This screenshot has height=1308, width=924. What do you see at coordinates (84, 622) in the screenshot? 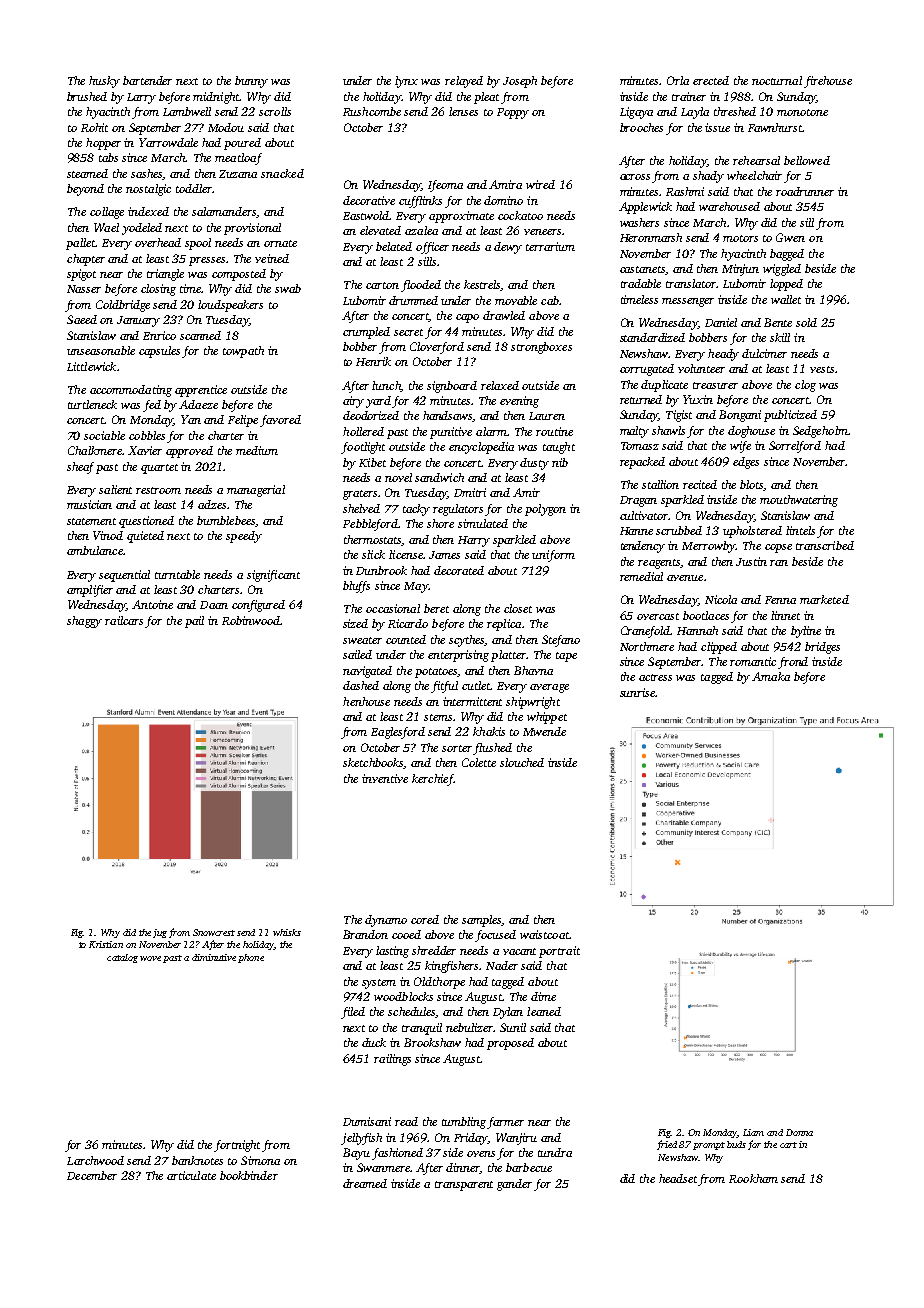
I see `shaggy` at bounding box center [84, 622].
